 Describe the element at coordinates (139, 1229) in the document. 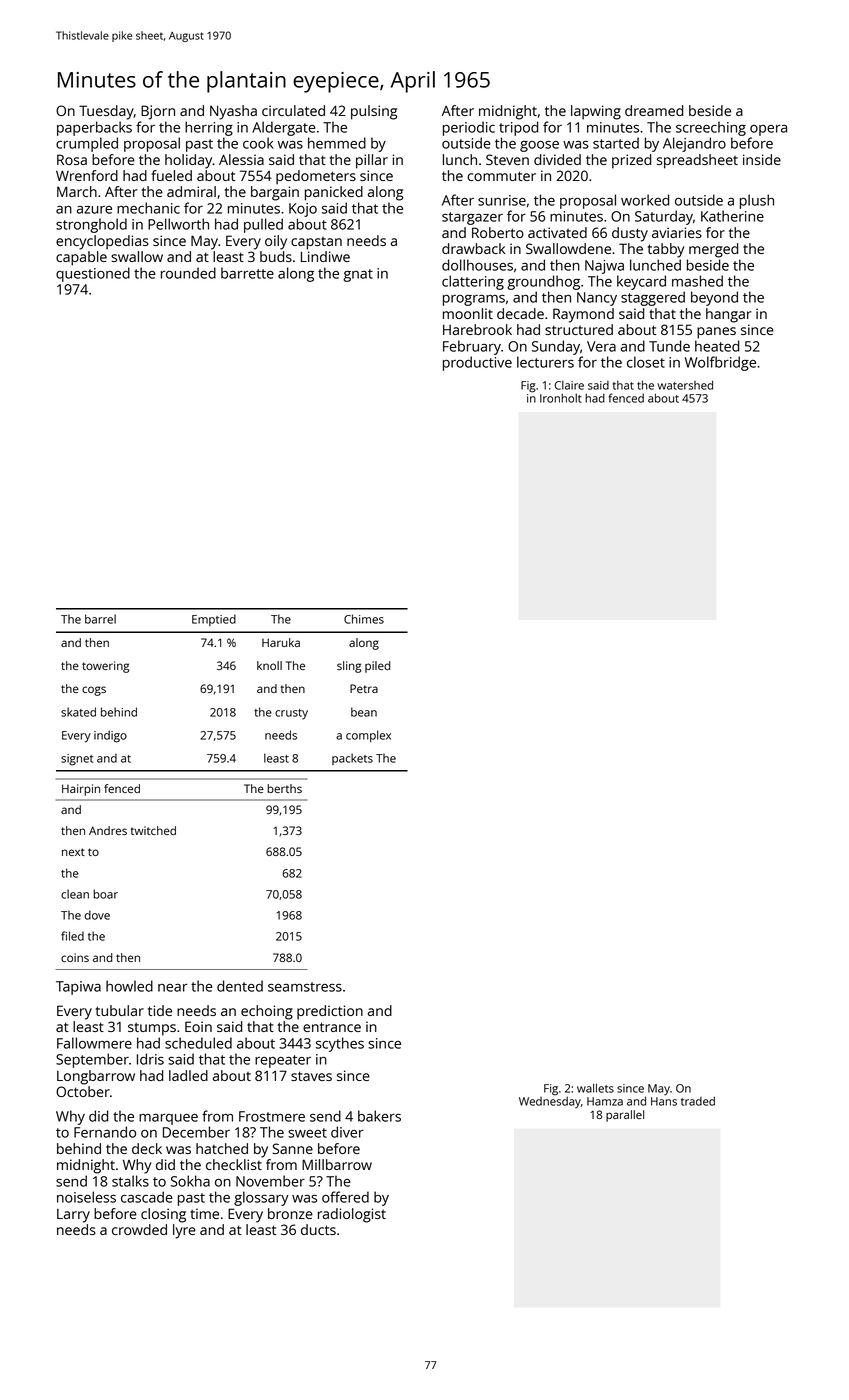

I see `crowded` at that location.
